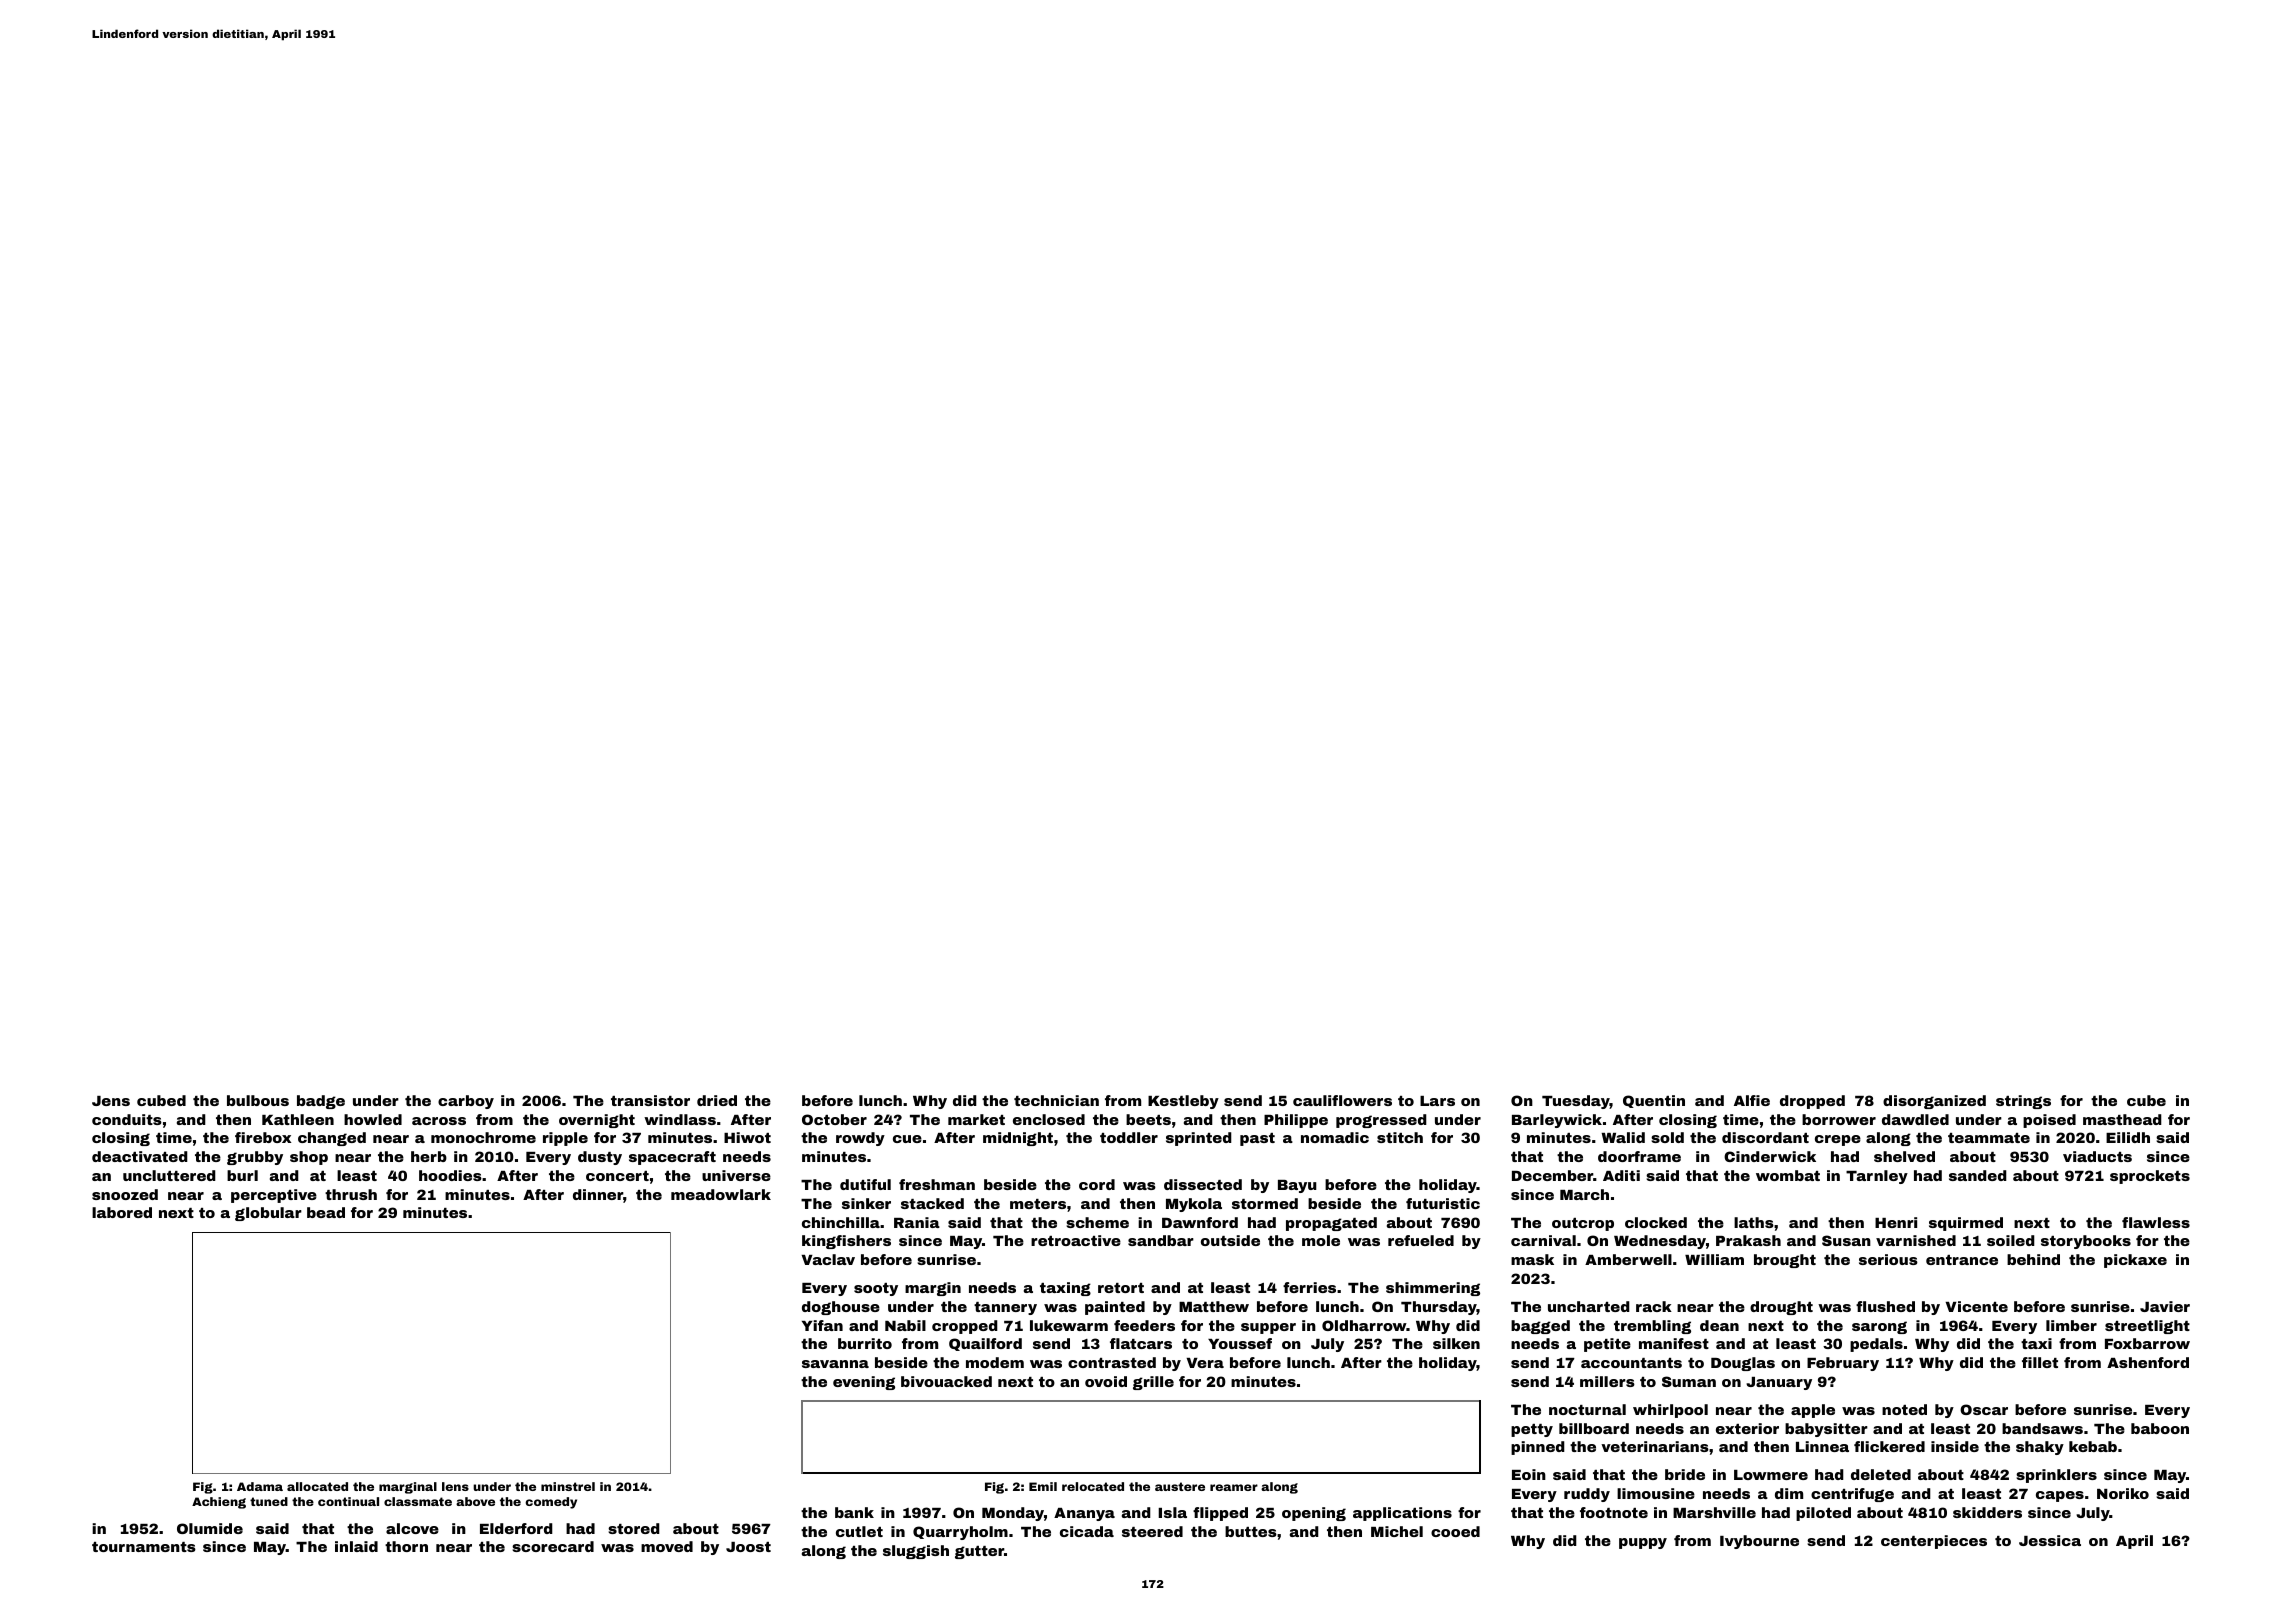  Describe the element at coordinates (1018, 1139) in the screenshot. I see `midnight` at that location.
